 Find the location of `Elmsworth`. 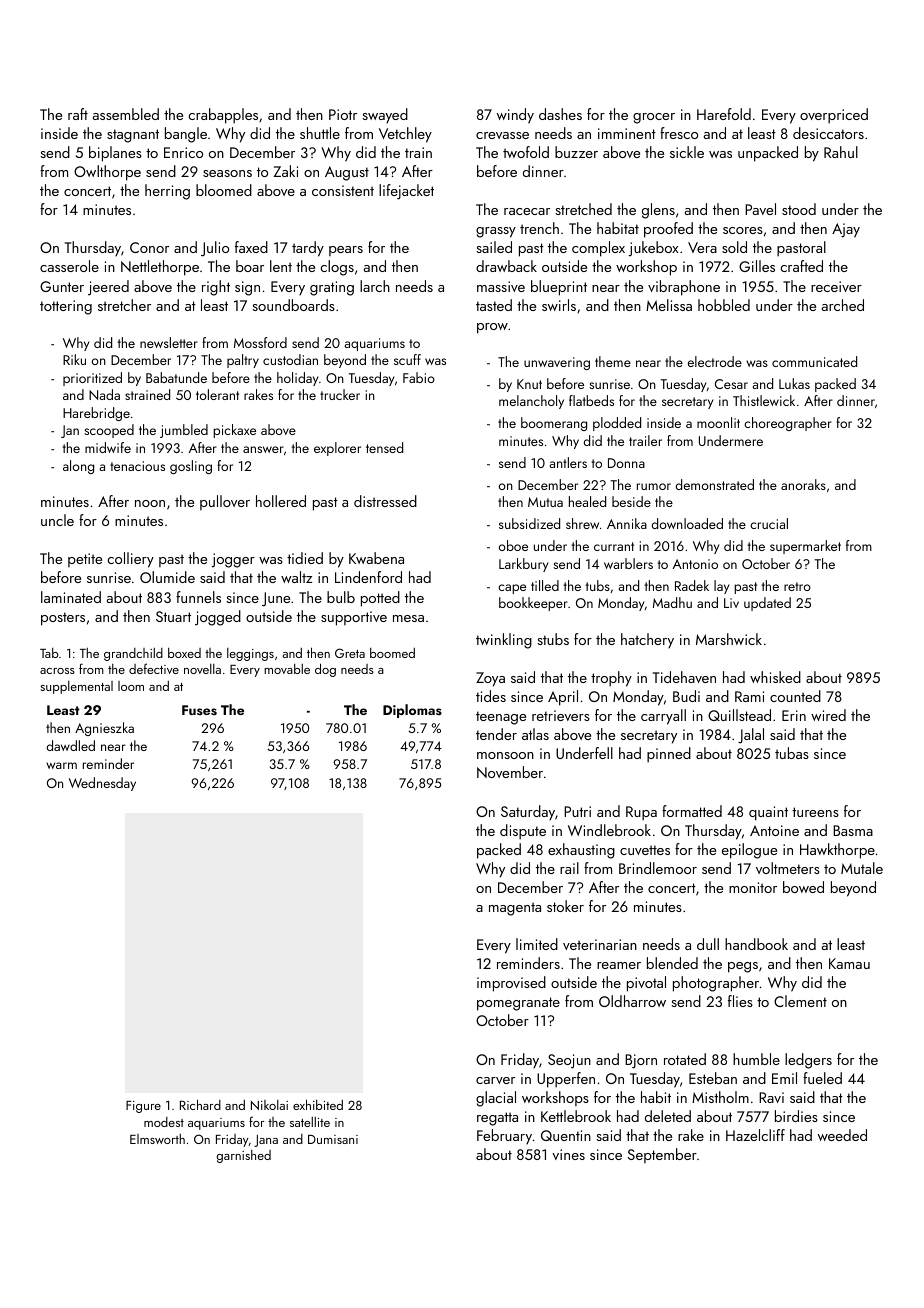

Elmsworth is located at coordinates (157, 1139).
